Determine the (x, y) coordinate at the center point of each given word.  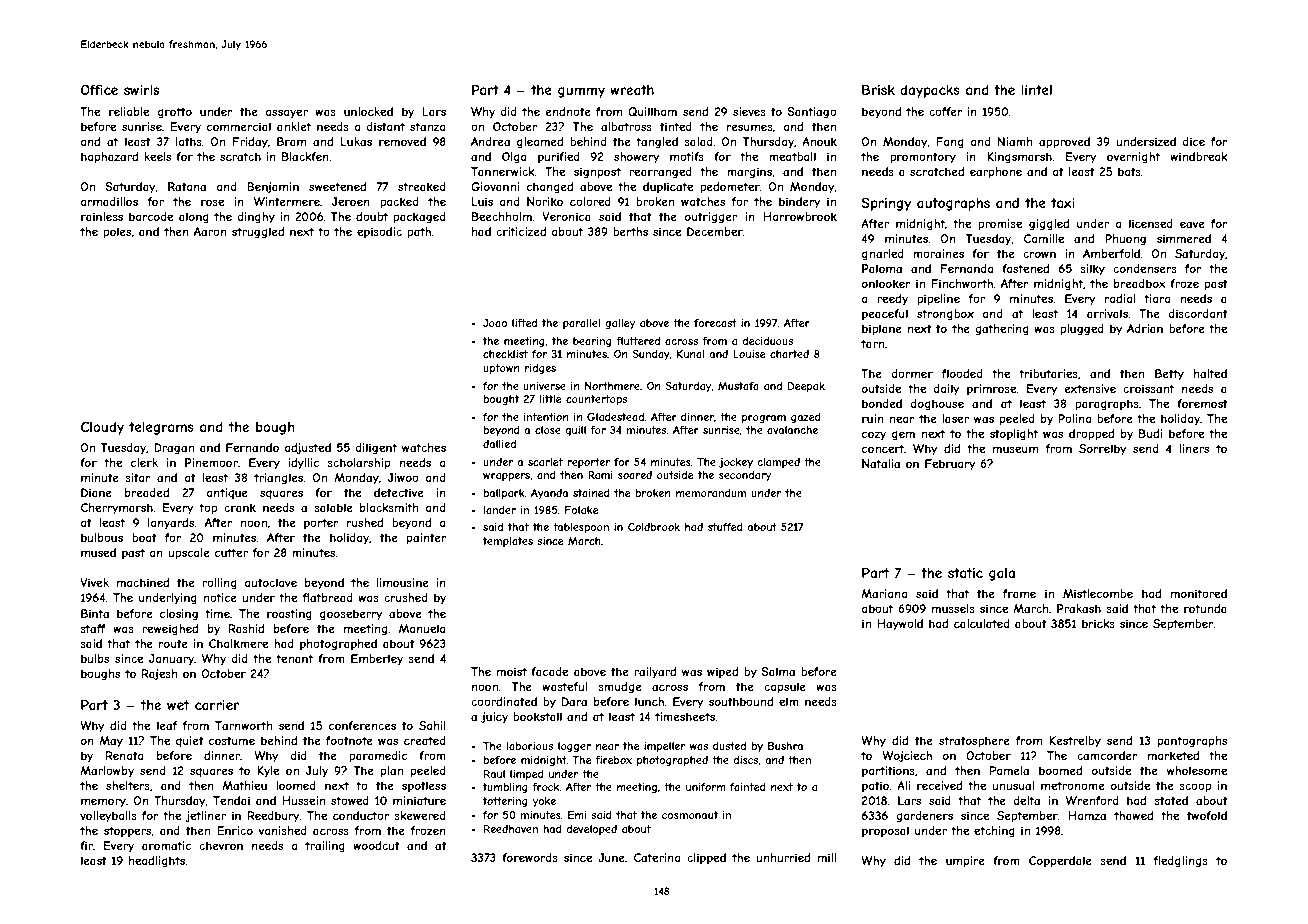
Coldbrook (654, 527)
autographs (953, 204)
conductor (361, 815)
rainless (102, 216)
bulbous (102, 537)
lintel (1036, 90)
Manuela (422, 628)
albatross (626, 126)
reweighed (170, 630)
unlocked (368, 111)
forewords (530, 857)
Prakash (1079, 608)
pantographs (1192, 742)
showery (637, 158)
